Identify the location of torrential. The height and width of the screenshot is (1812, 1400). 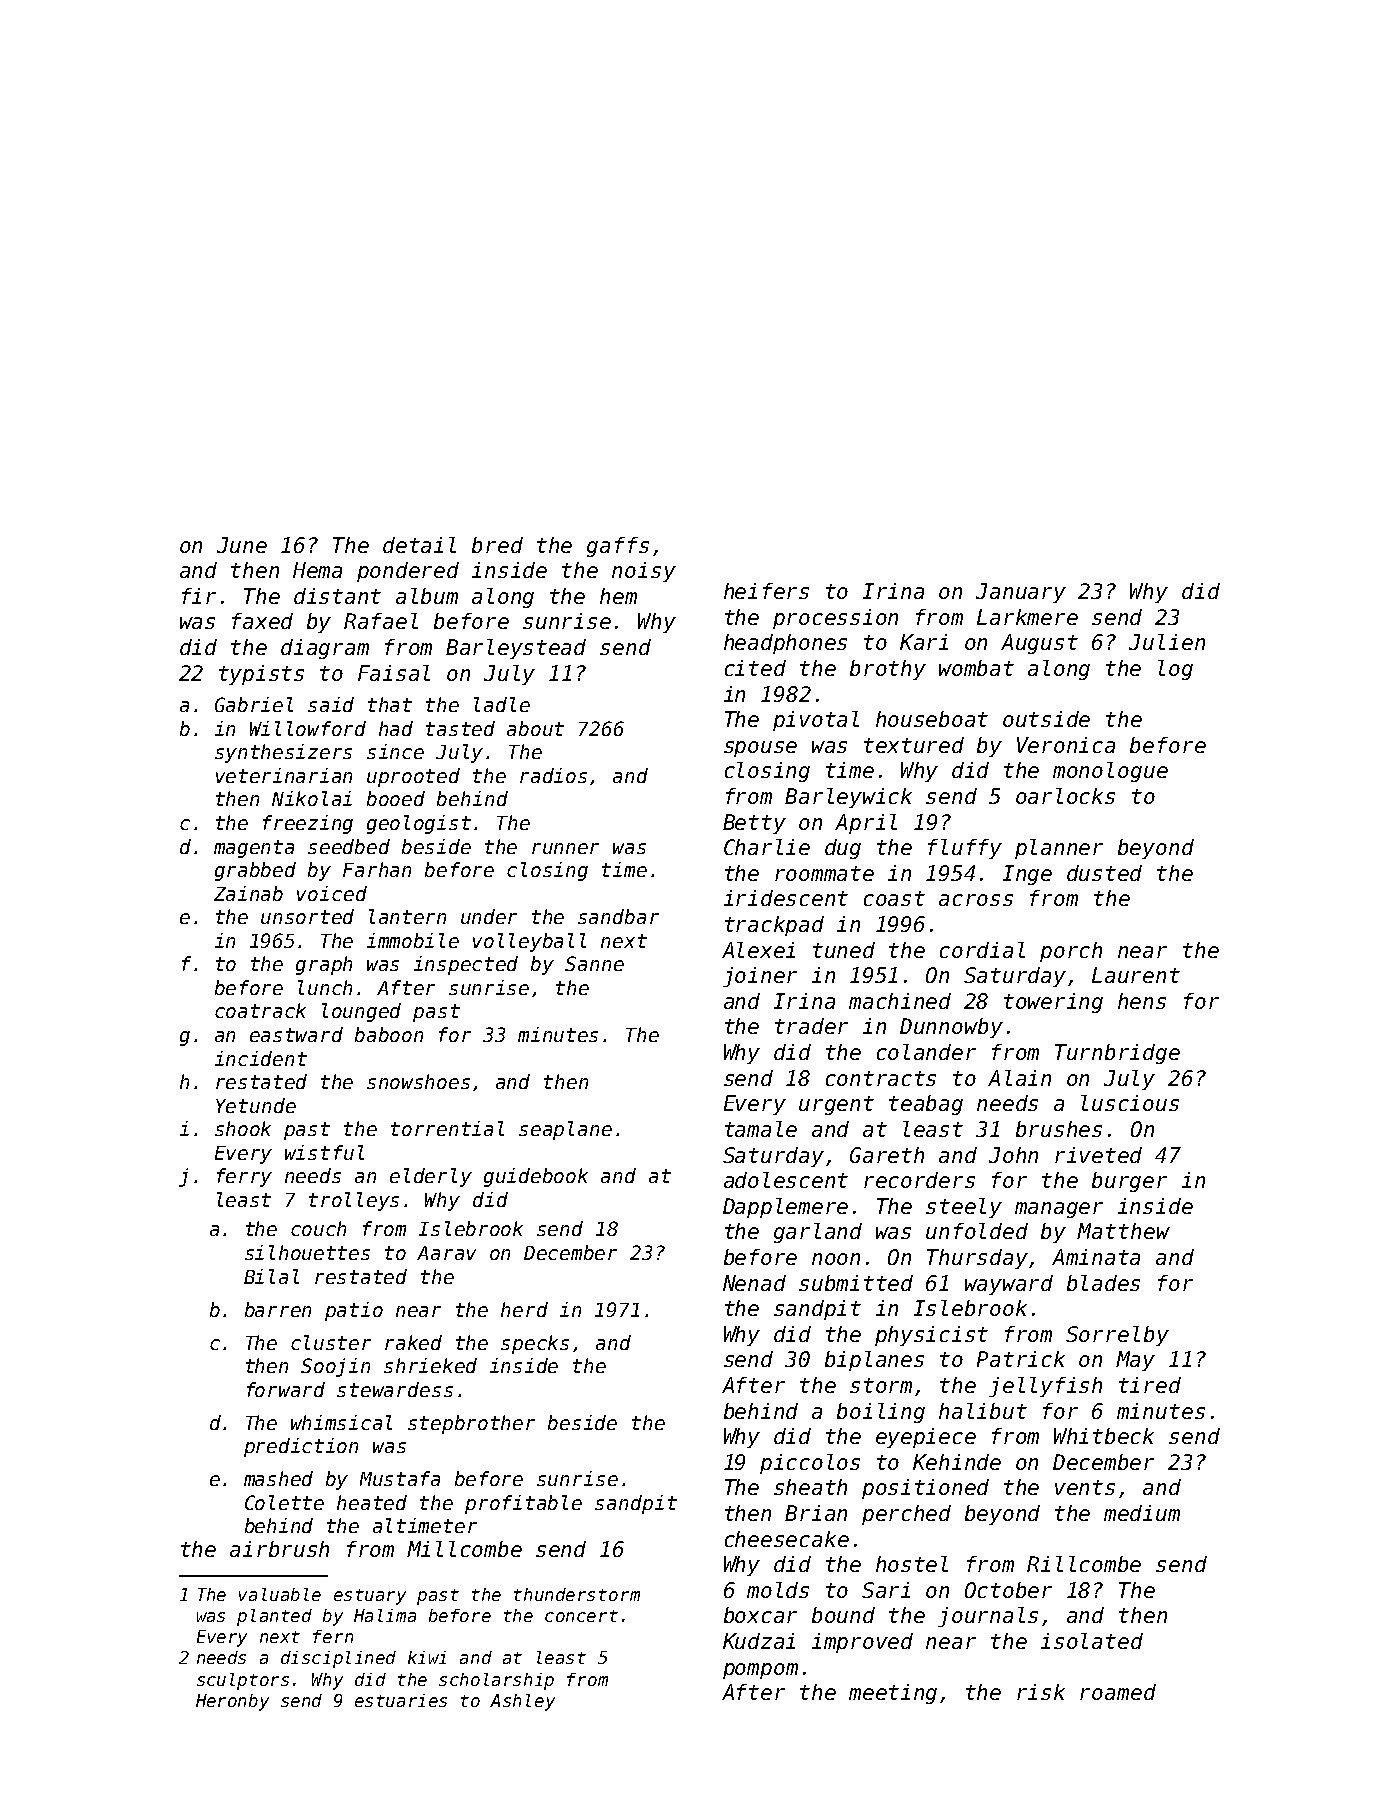
(447, 1128).
